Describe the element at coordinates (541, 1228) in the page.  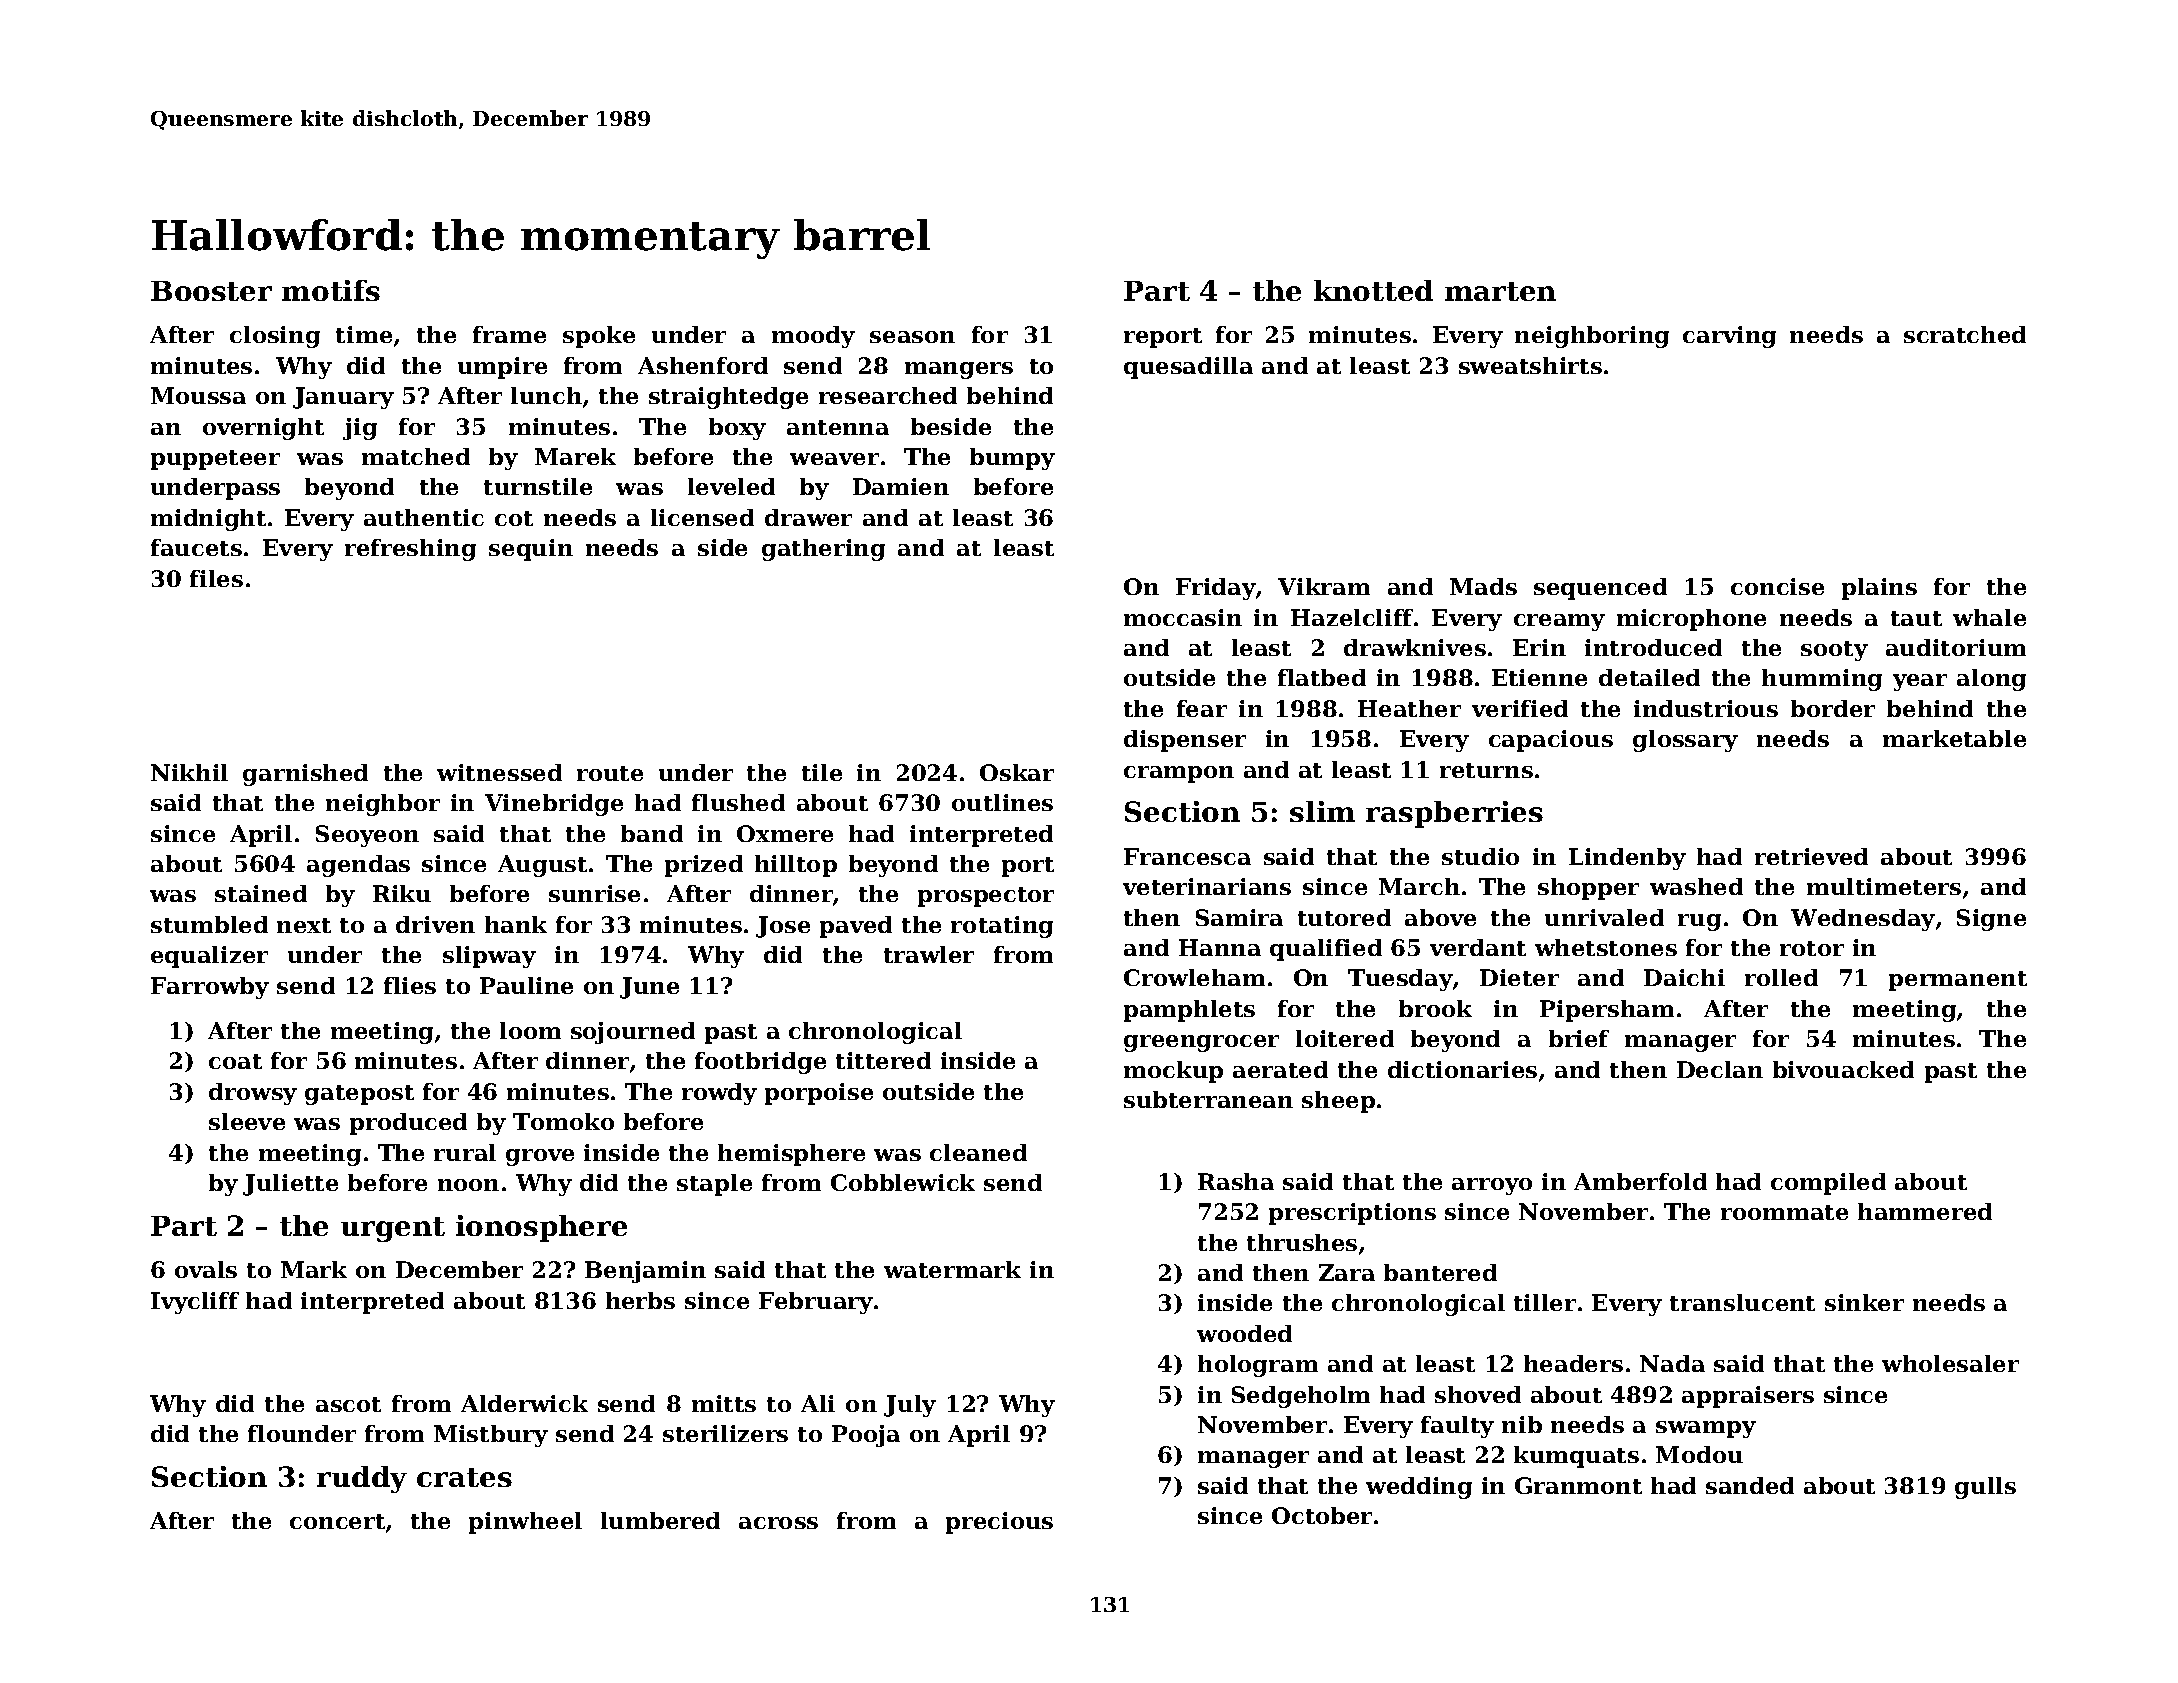
I see `ionosphere` at that location.
